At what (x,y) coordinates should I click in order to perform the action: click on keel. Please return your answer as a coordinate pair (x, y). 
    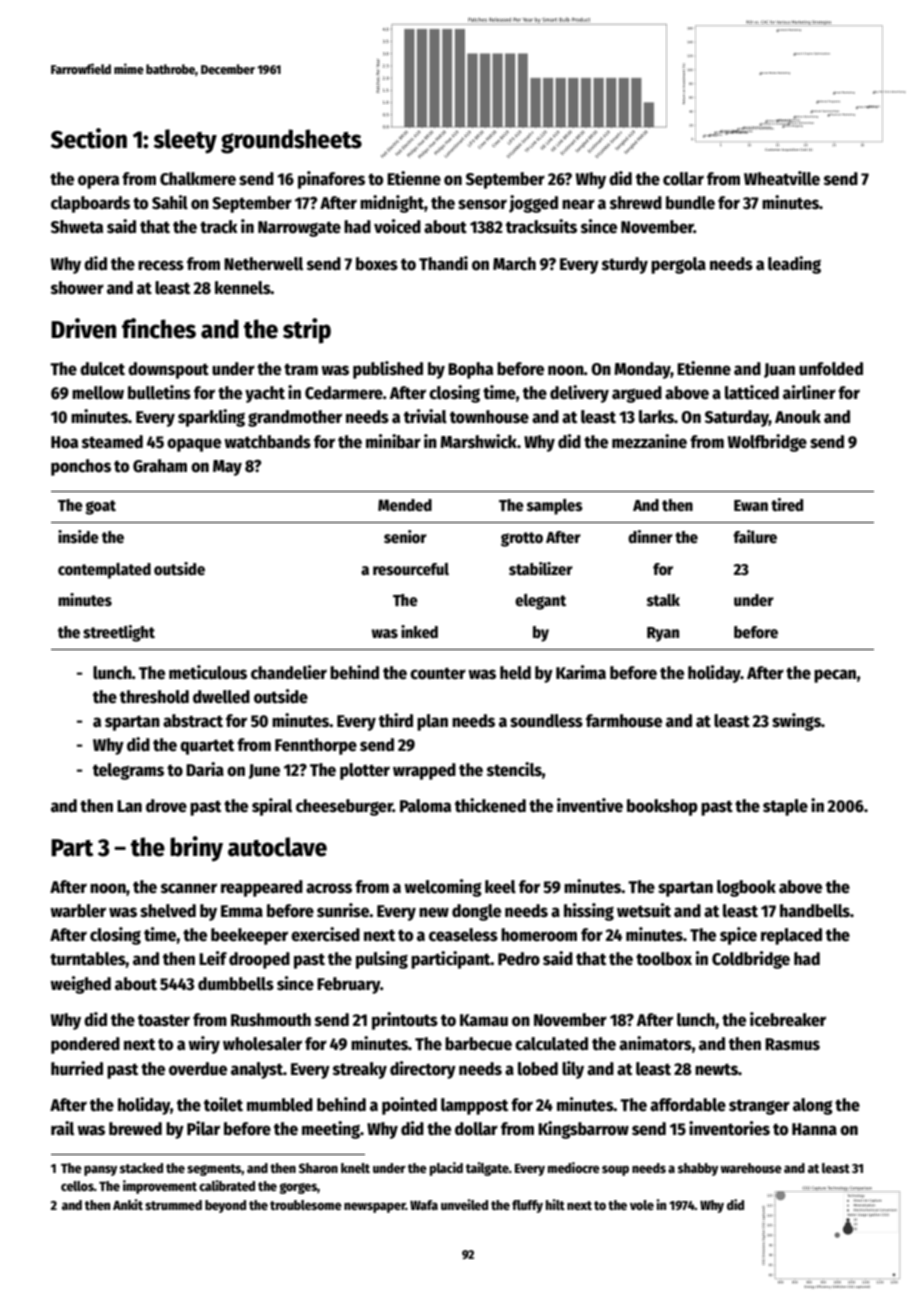
    Looking at the image, I should click on (500, 887).
